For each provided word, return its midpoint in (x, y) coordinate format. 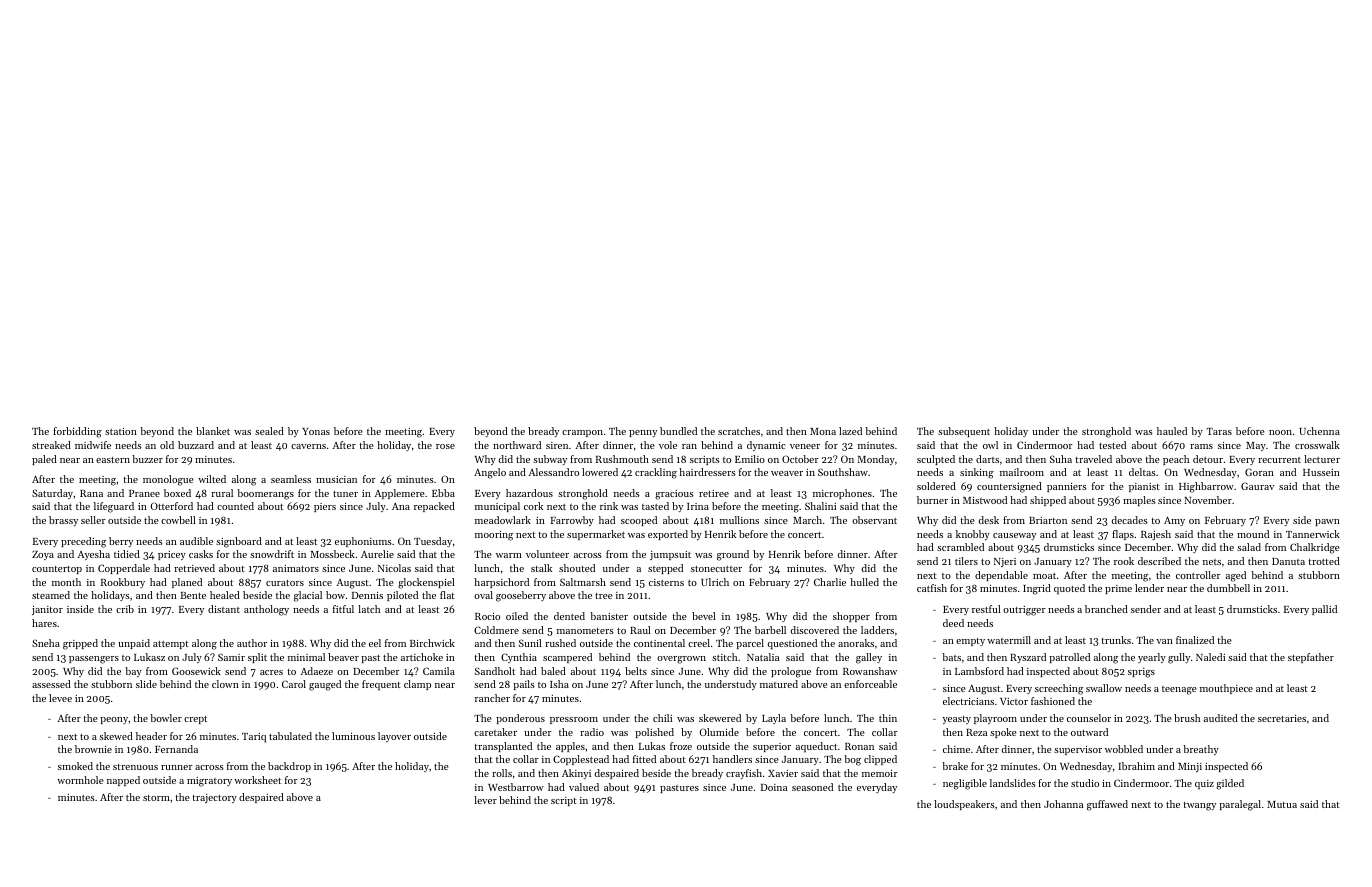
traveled (1094, 459)
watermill (1009, 640)
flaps (1123, 535)
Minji (1190, 767)
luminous (353, 736)
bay (133, 672)
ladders (877, 630)
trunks (1116, 640)
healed (225, 595)
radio (592, 732)
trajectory (215, 798)
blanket (213, 431)
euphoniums (363, 542)
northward (517, 445)
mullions (739, 520)
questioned (792, 644)
